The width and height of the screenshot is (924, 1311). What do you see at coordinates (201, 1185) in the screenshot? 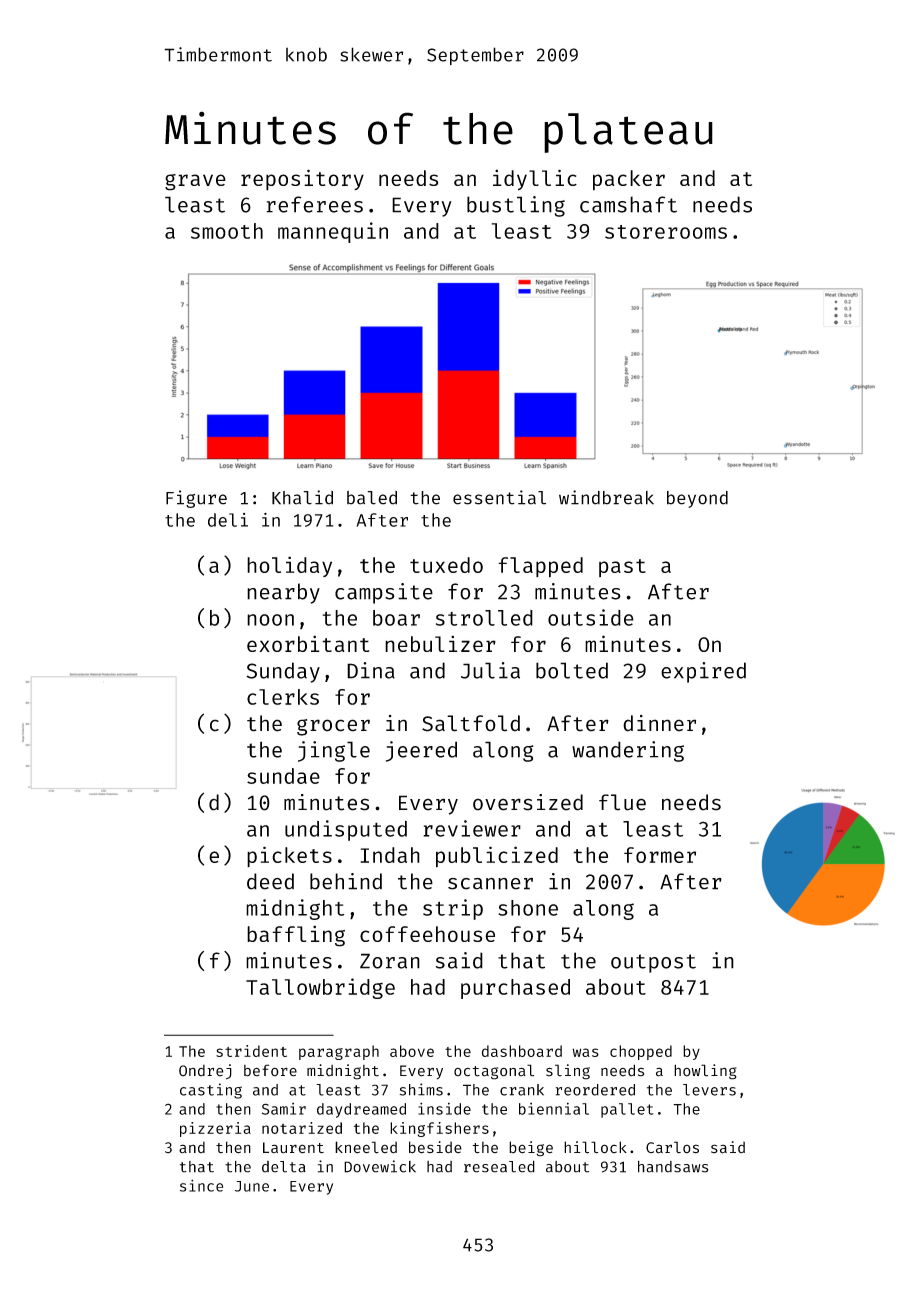
I see `since` at bounding box center [201, 1185].
